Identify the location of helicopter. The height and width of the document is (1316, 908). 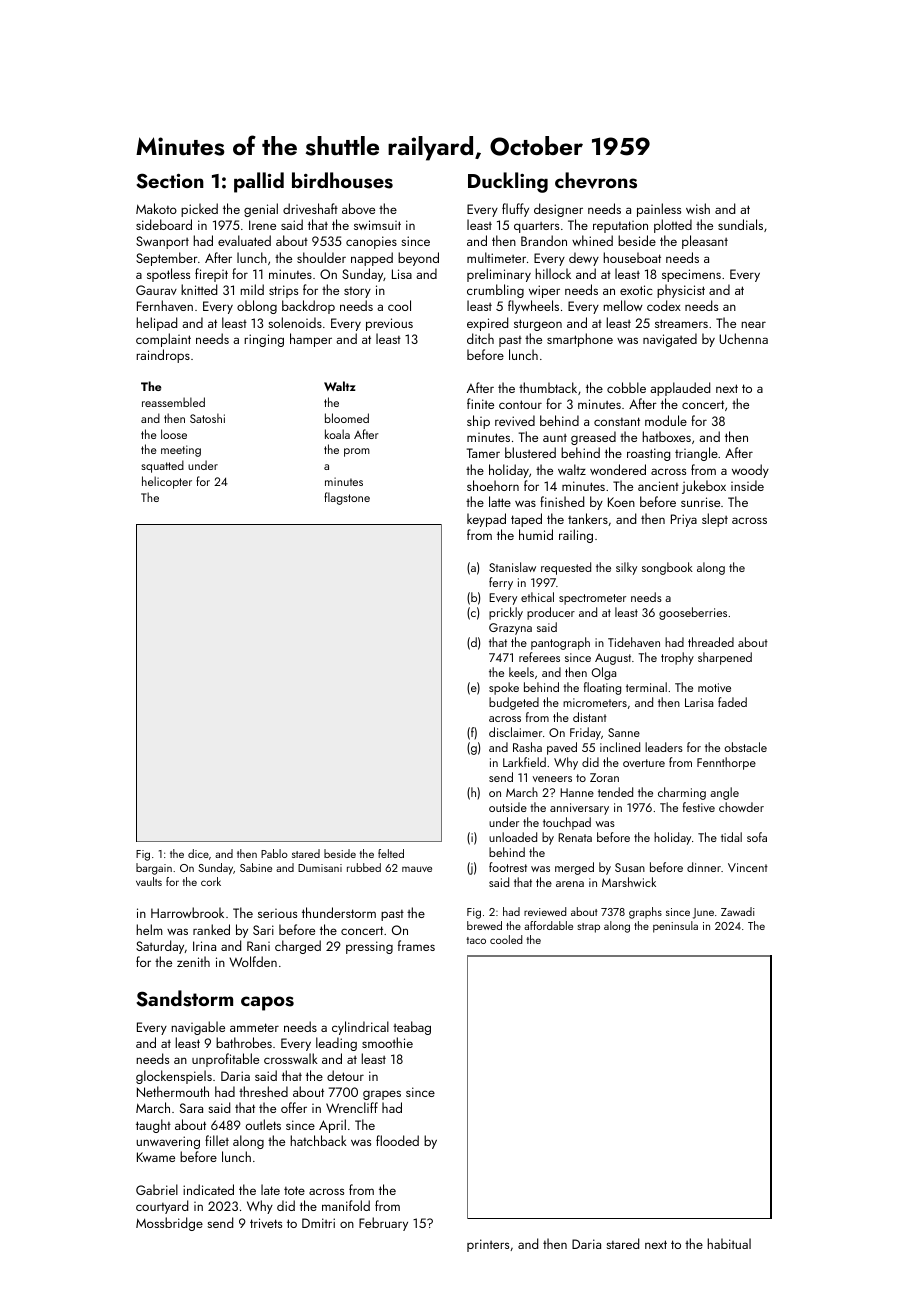
(167, 482).
